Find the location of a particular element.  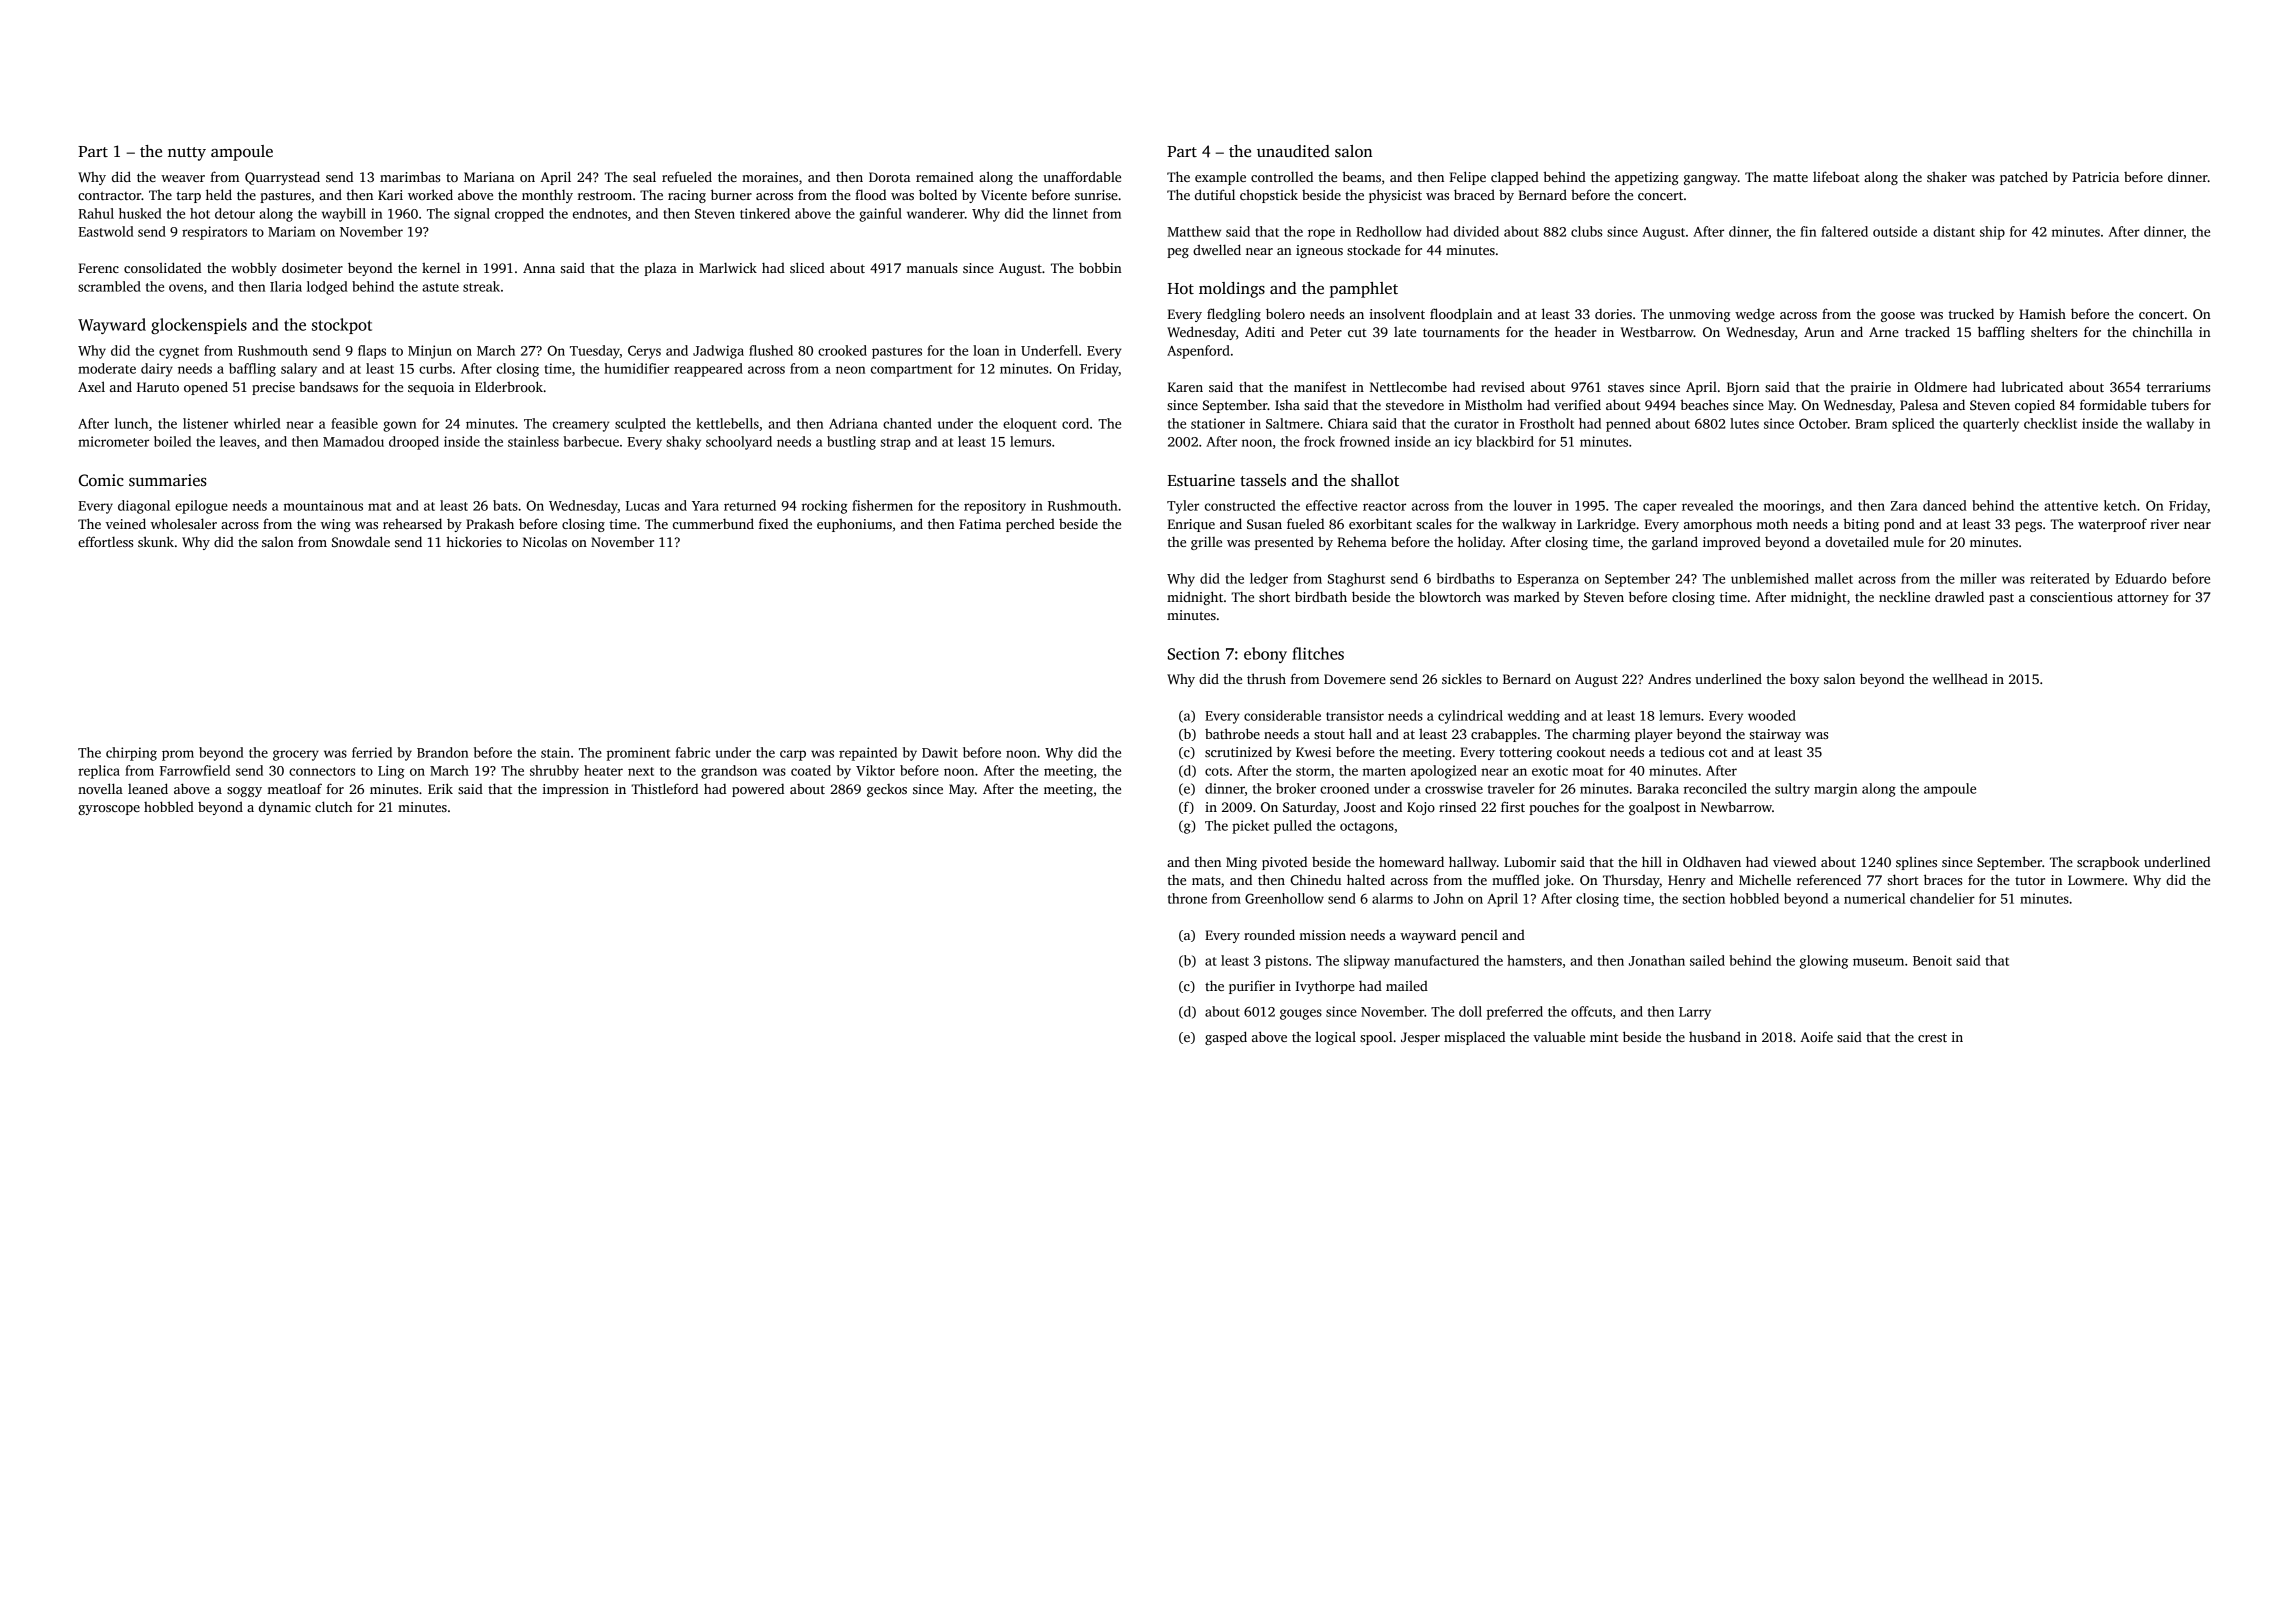

signal is located at coordinates (472, 215).
